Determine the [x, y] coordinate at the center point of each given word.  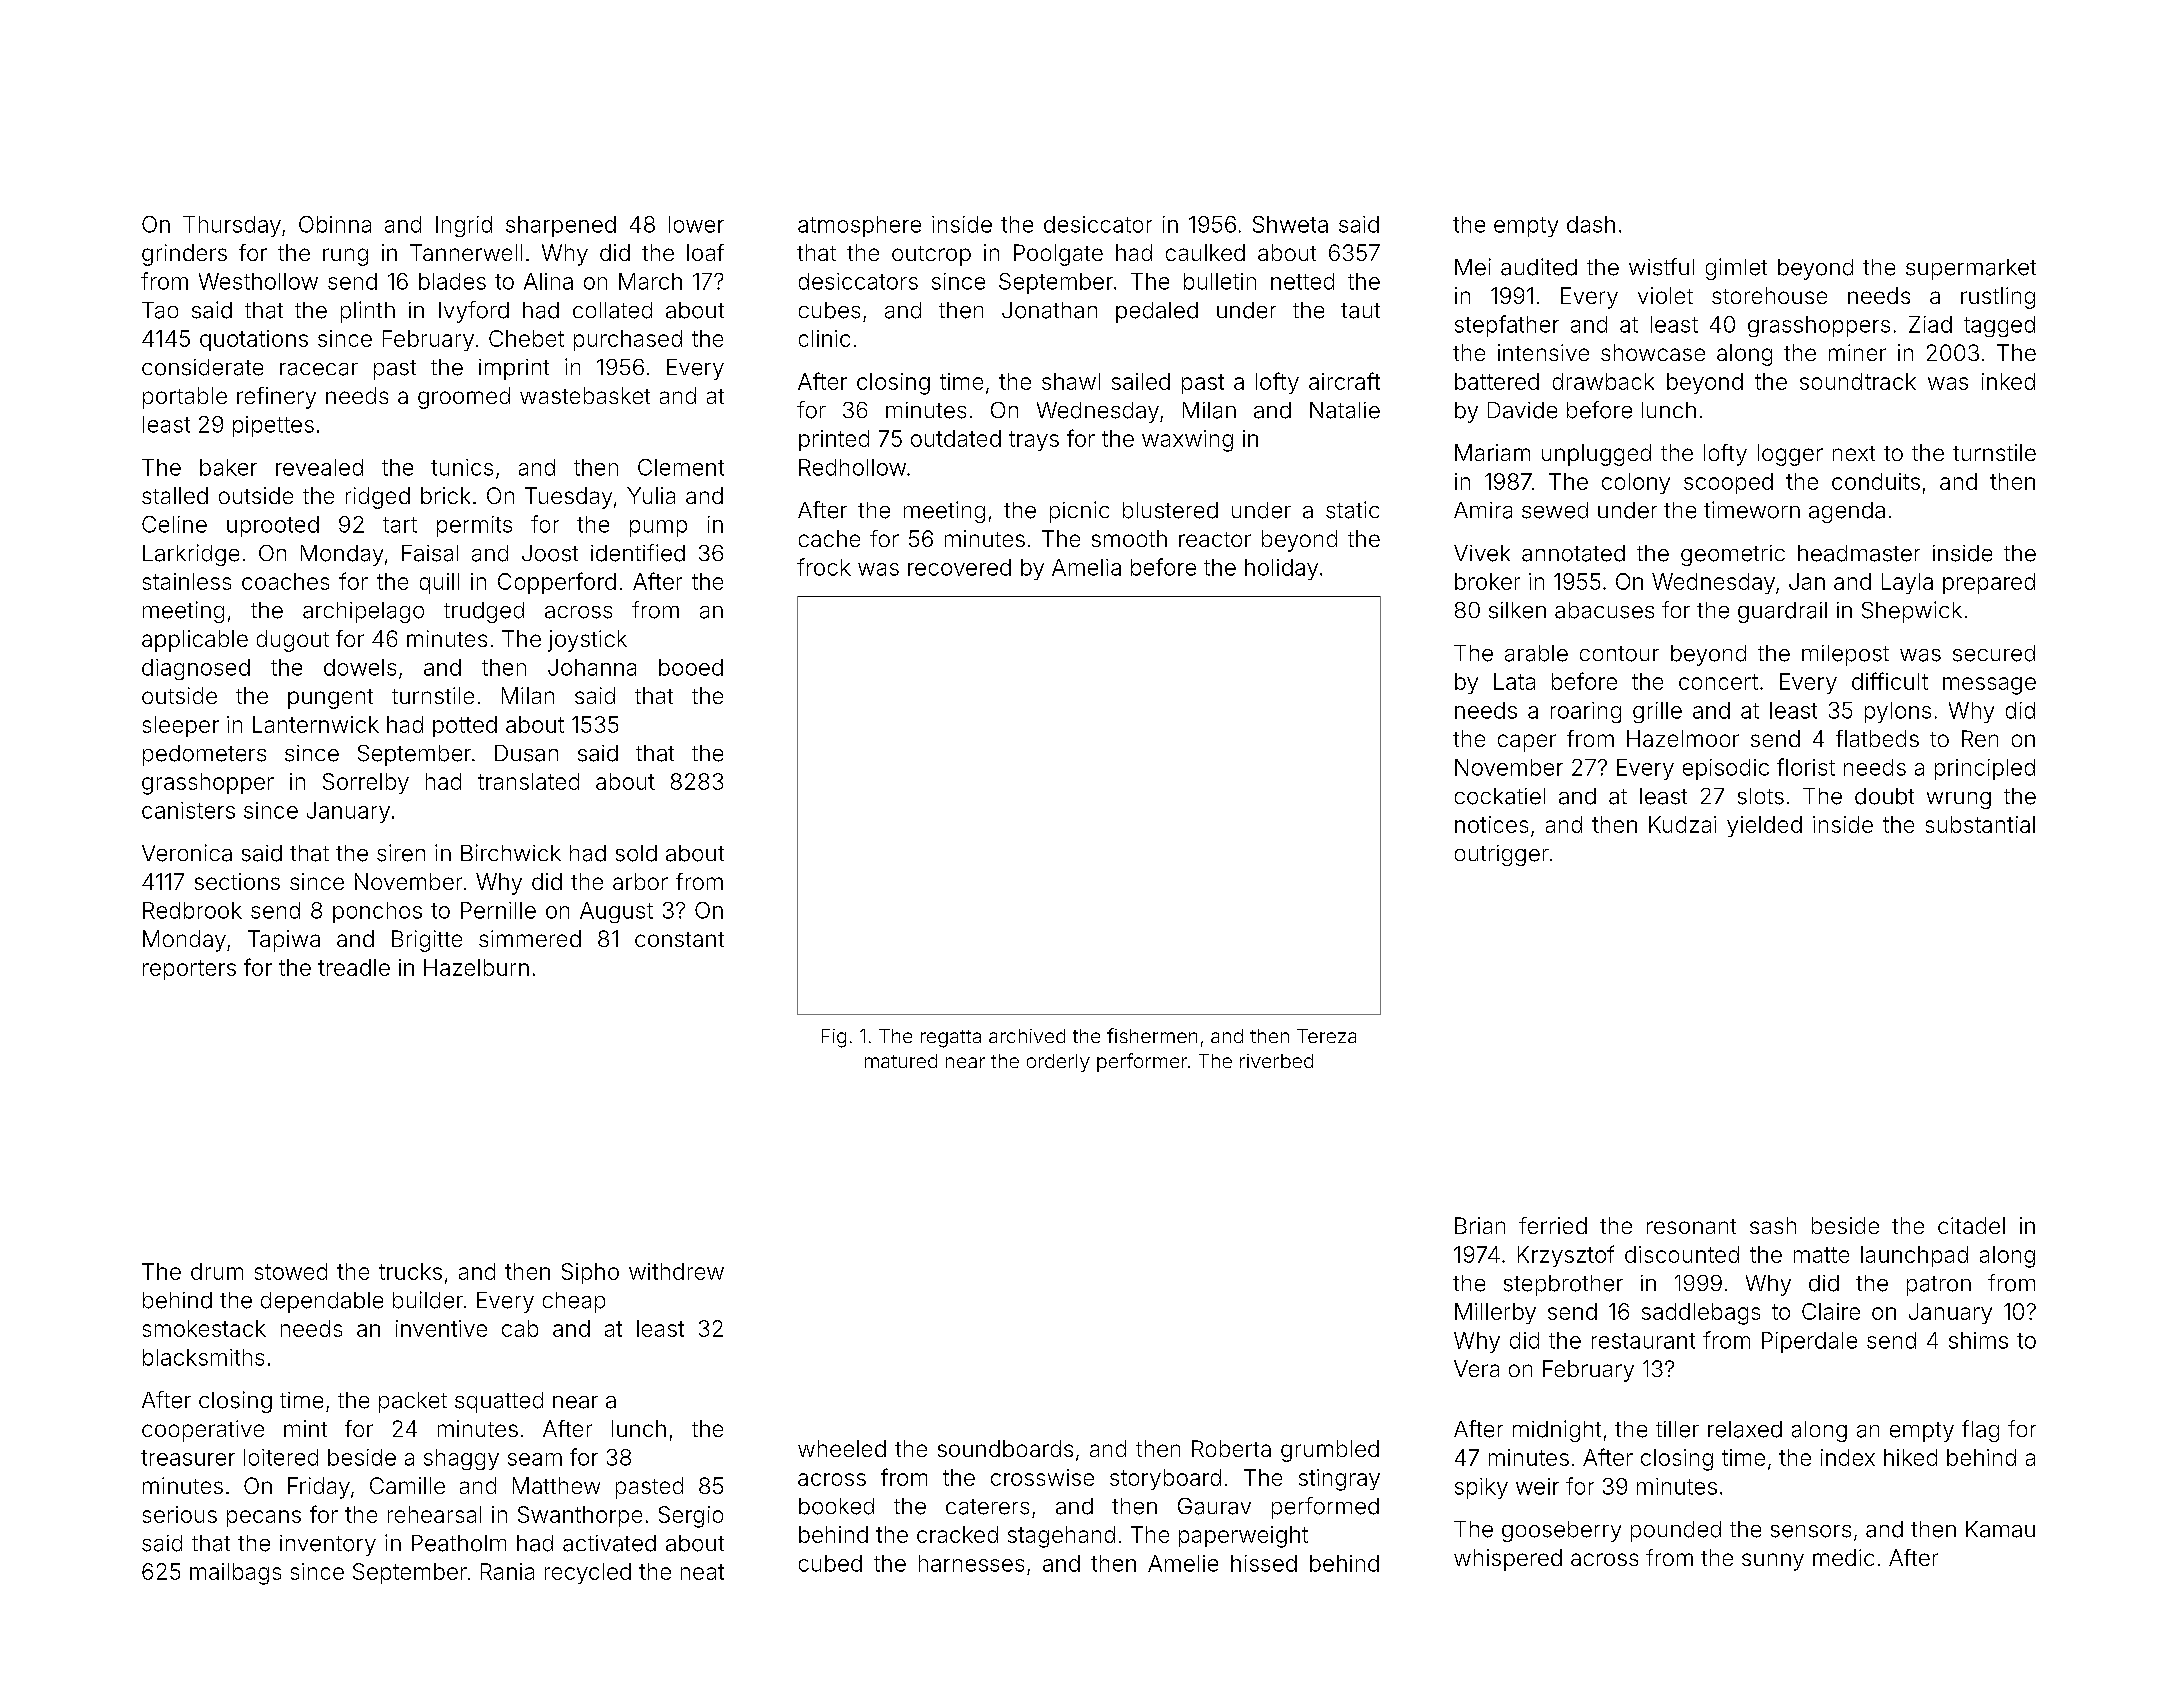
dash [1591, 224]
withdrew [676, 1271]
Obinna [335, 224]
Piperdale [1809, 1342]
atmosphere [859, 226]
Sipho [590, 1273]
